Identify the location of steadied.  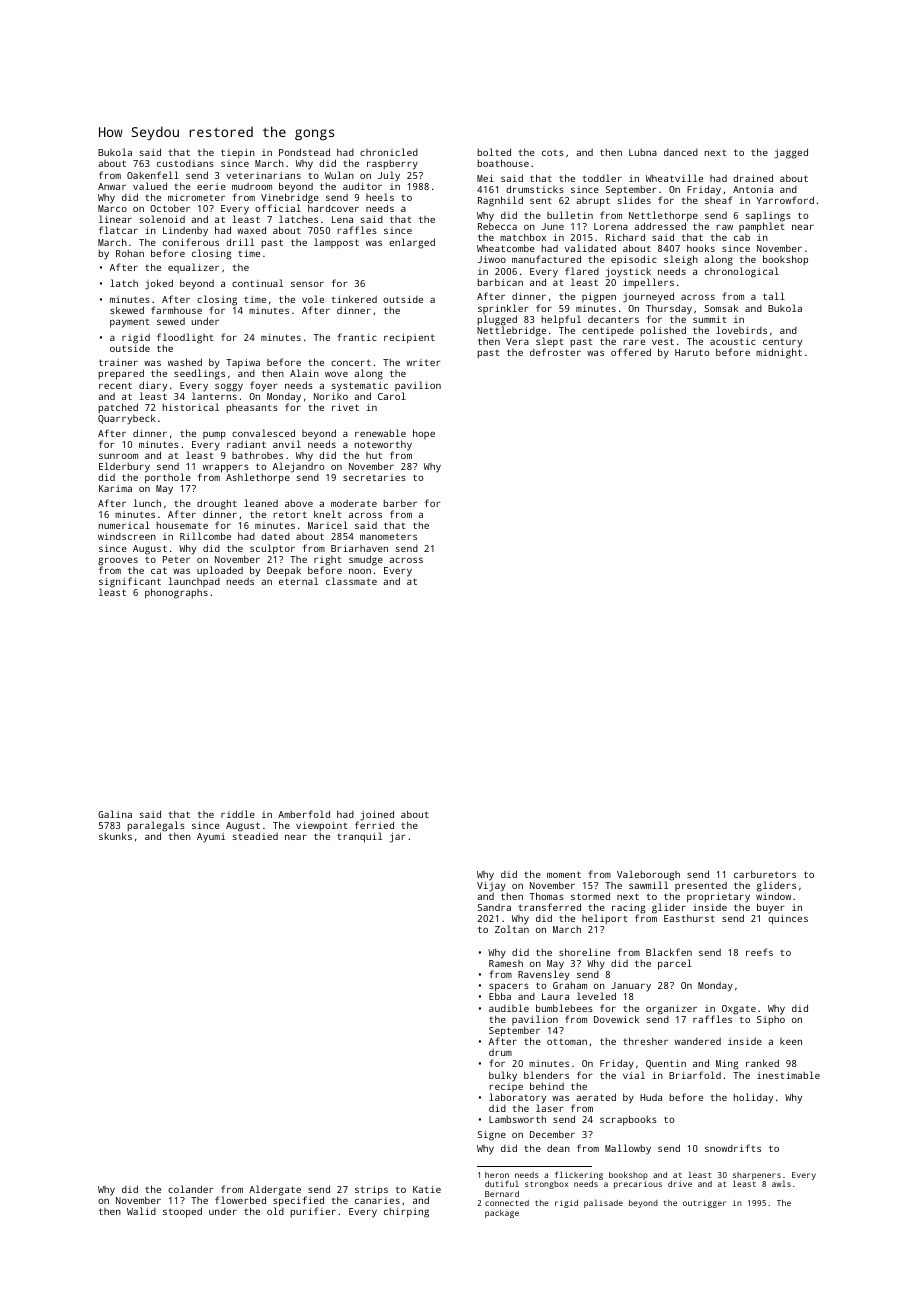
(255, 836).
